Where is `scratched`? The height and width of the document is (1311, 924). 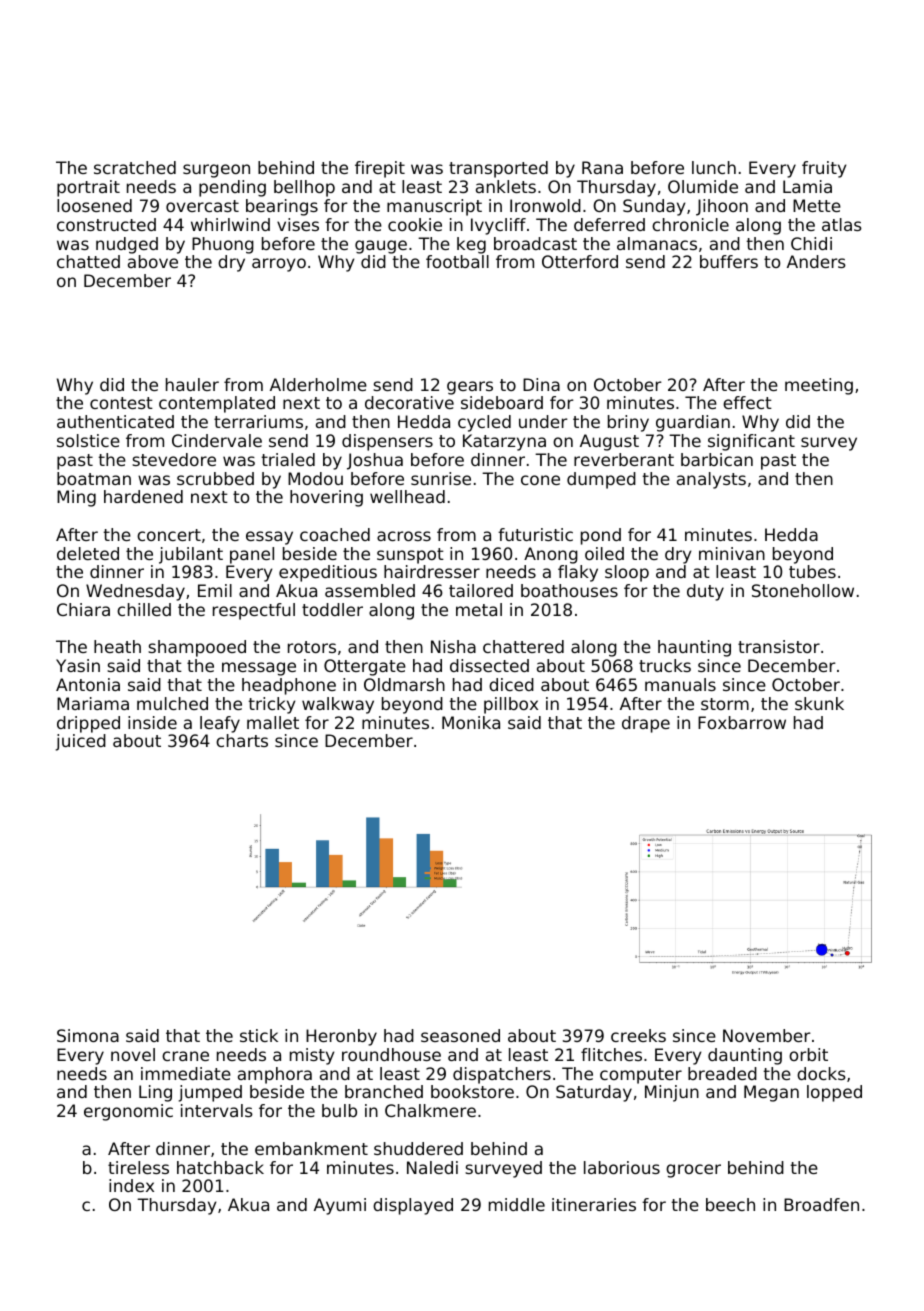
scratched is located at coordinates (135, 167).
